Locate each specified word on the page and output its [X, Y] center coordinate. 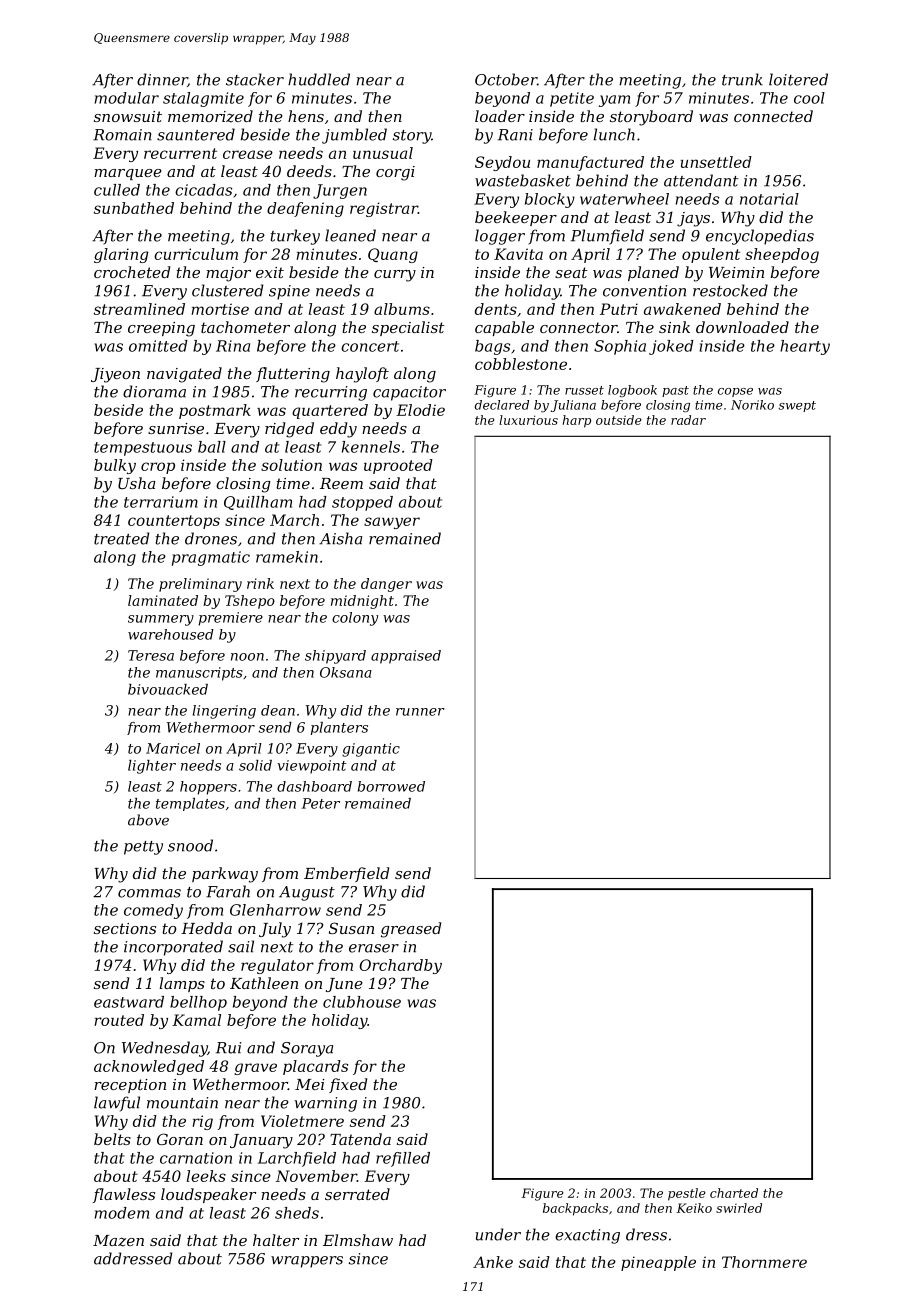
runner [420, 712]
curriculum [196, 254]
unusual [383, 153]
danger [386, 585]
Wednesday [164, 1049]
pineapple [658, 1263]
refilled [403, 1159]
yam [614, 101]
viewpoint [312, 767]
